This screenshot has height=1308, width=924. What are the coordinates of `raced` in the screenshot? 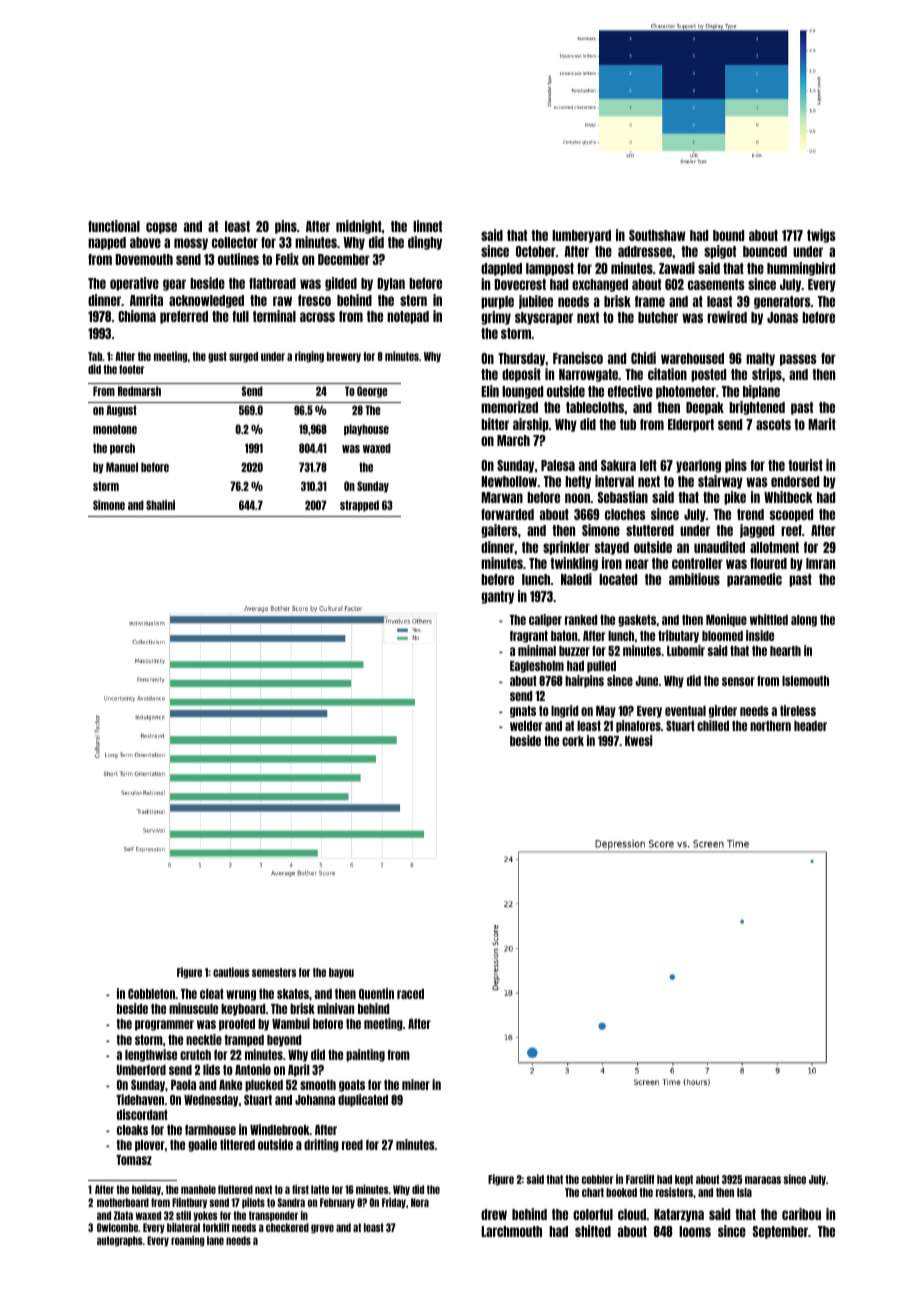 It's located at (410, 994).
